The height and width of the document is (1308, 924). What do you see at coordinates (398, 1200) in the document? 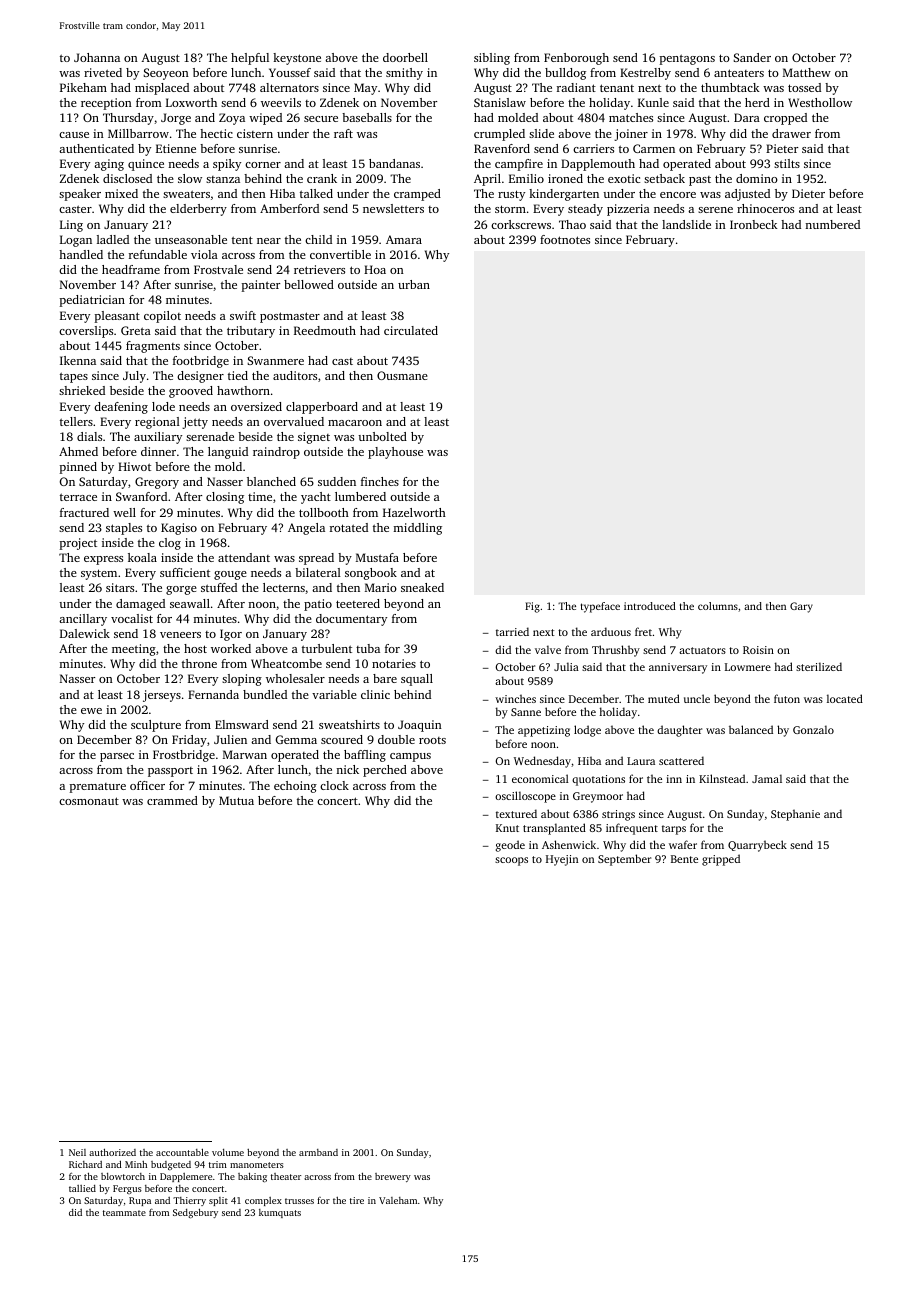
I see `Valeham` at bounding box center [398, 1200].
